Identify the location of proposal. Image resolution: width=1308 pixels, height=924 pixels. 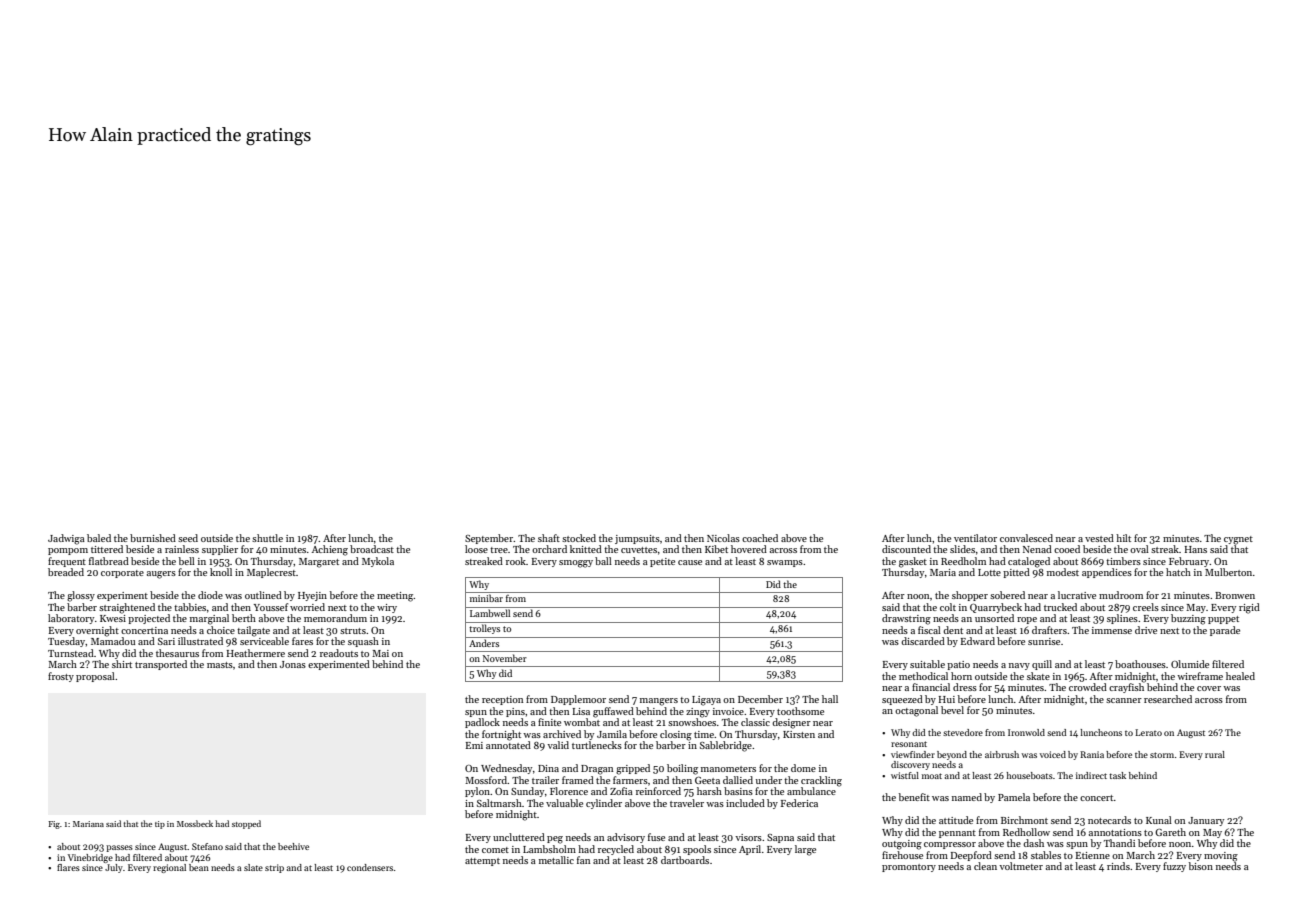
(95, 677).
